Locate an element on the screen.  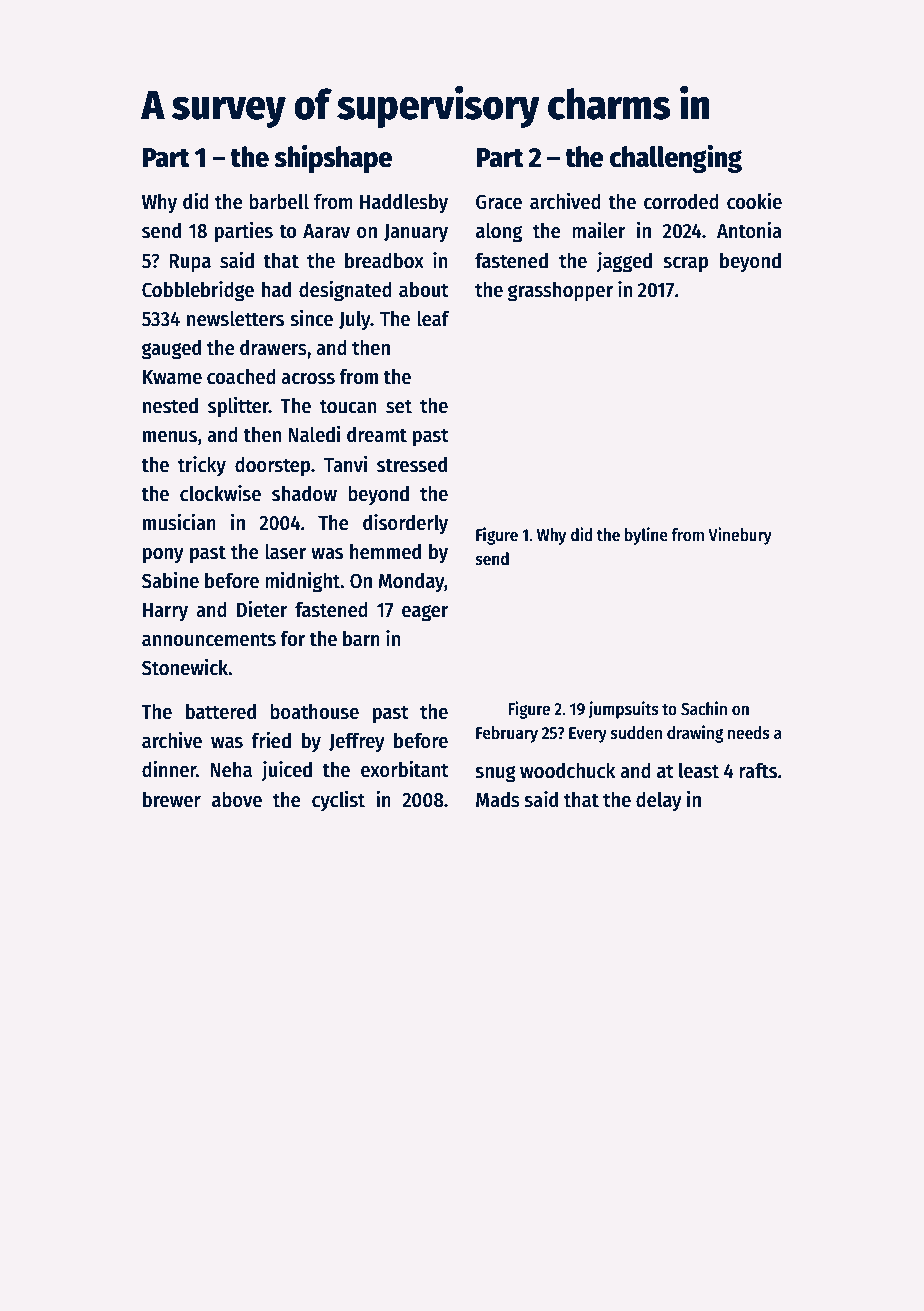
byline is located at coordinates (646, 536).
